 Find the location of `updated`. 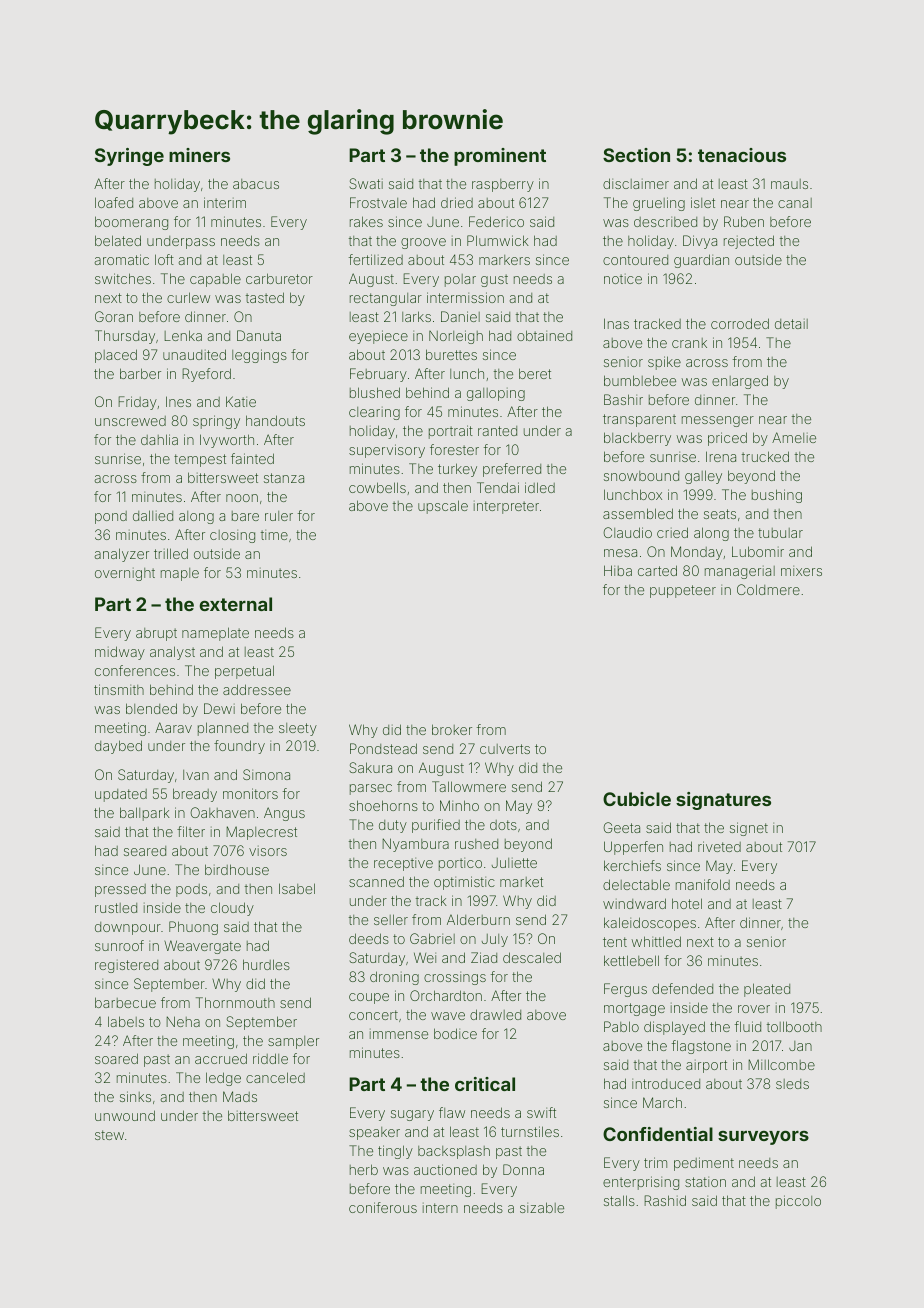

updated is located at coordinates (121, 795).
